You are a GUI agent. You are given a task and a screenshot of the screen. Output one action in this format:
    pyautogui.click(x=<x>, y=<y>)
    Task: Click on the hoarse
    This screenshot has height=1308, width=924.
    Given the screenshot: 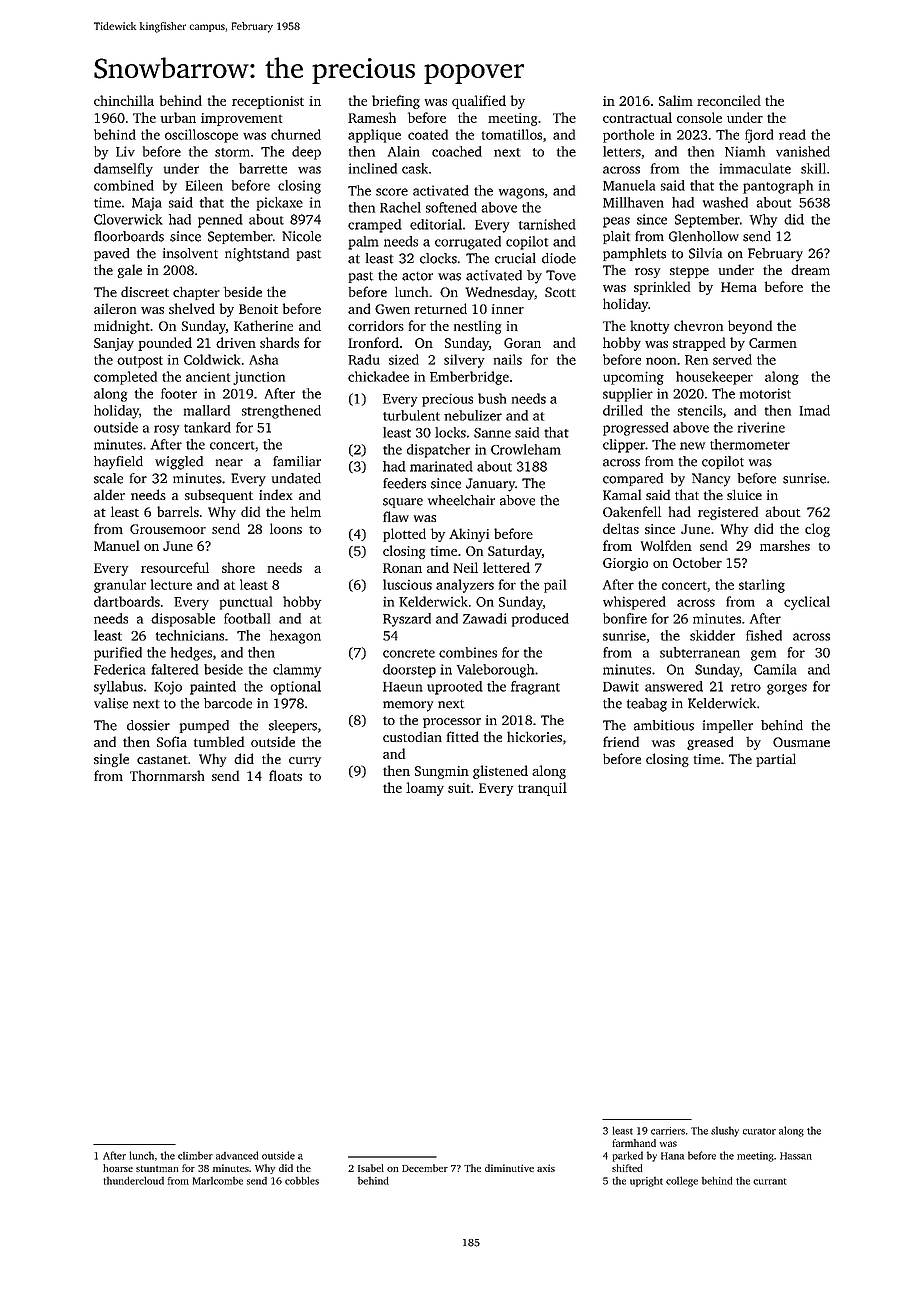 What is the action you would take?
    pyautogui.click(x=118, y=1168)
